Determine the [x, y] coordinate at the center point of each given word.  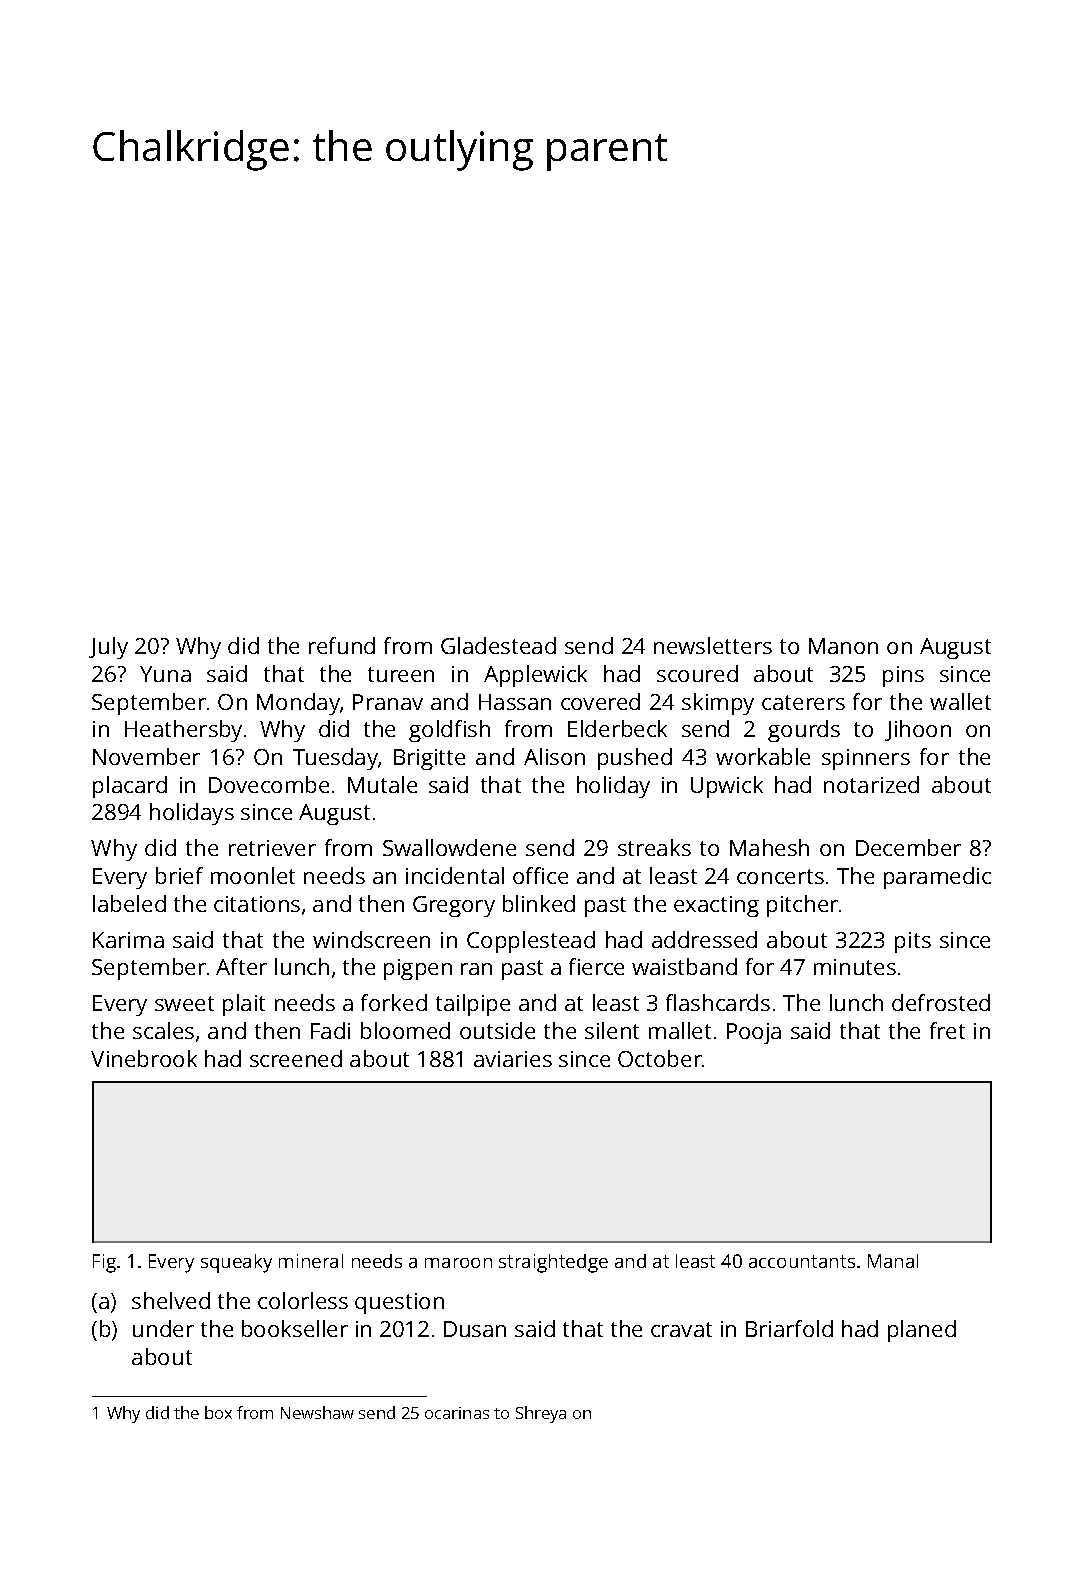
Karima [128, 940]
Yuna [165, 674]
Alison [554, 756]
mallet [680, 1030]
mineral [311, 1261]
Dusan [475, 1329]
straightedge [553, 1263]
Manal [893, 1261]
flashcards [718, 1002]
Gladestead [498, 645]
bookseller [295, 1328]
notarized [871, 784]
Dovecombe [269, 784]
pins [903, 676]
